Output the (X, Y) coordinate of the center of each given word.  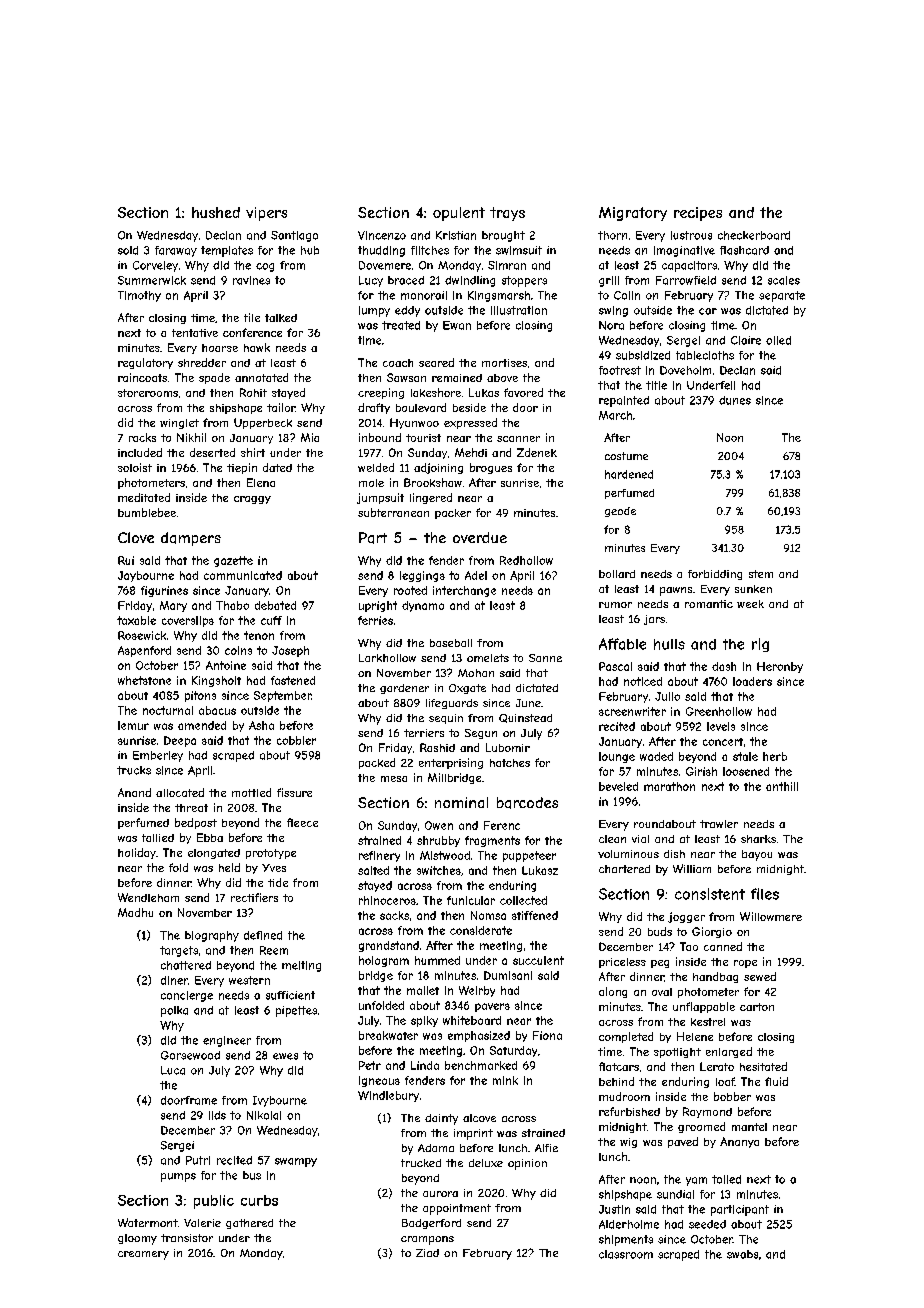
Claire (746, 340)
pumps (178, 1177)
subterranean (393, 512)
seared (436, 362)
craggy (252, 500)
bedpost (196, 823)
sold (128, 250)
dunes (735, 400)
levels (721, 726)
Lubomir (508, 747)
